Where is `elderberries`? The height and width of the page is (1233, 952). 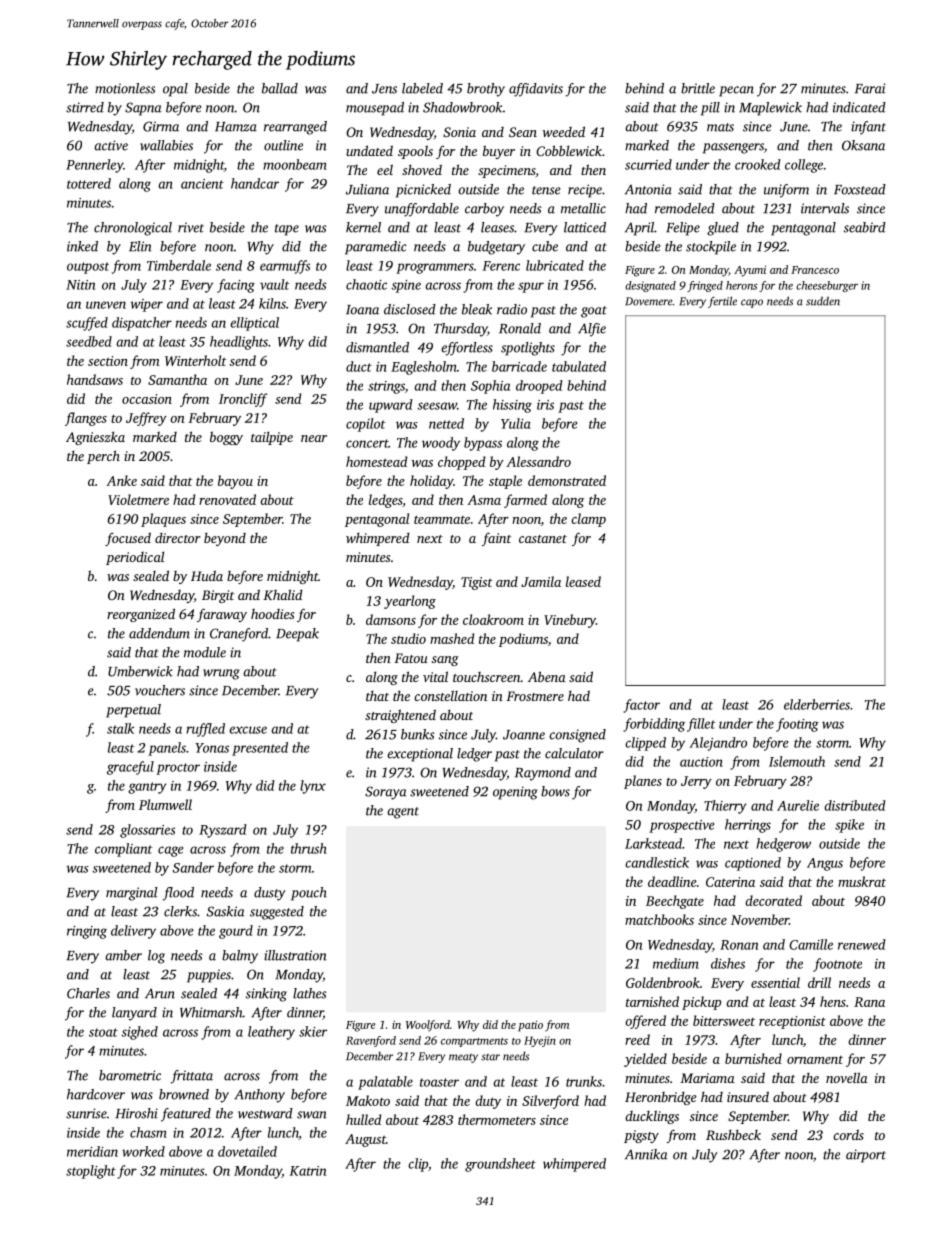
elderberries is located at coordinates (817, 704).
